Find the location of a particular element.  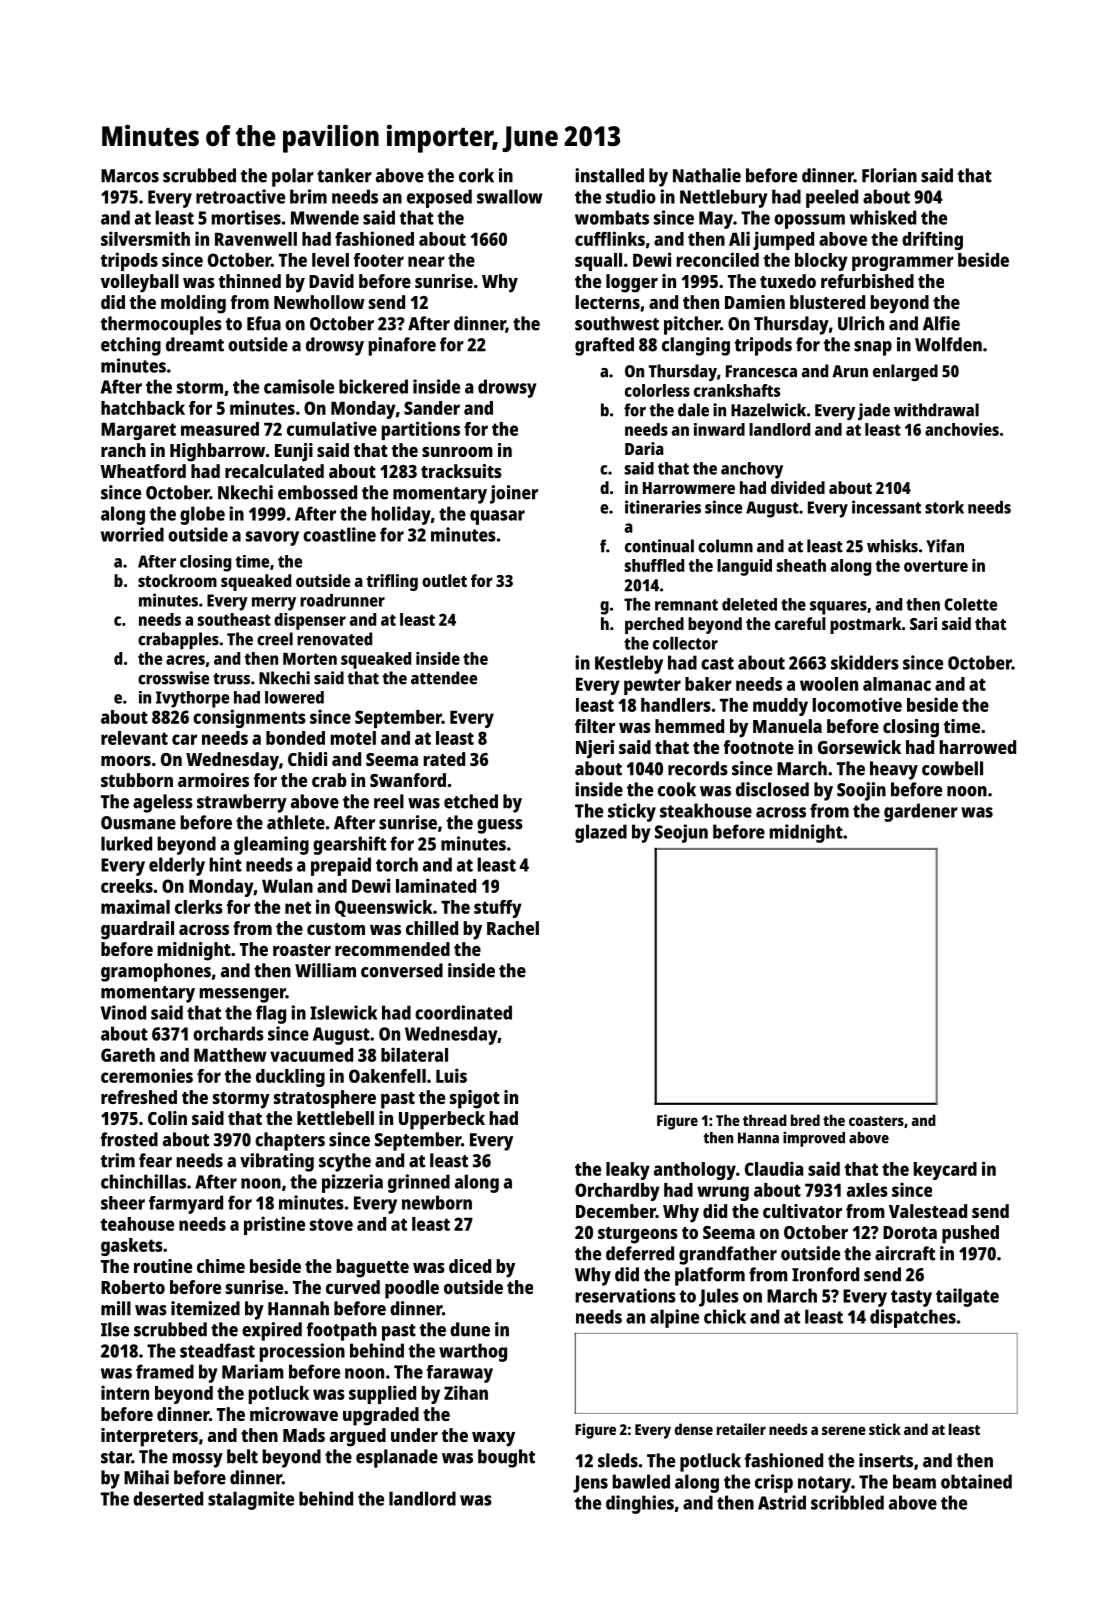

athlete is located at coordinates (296, 822).
